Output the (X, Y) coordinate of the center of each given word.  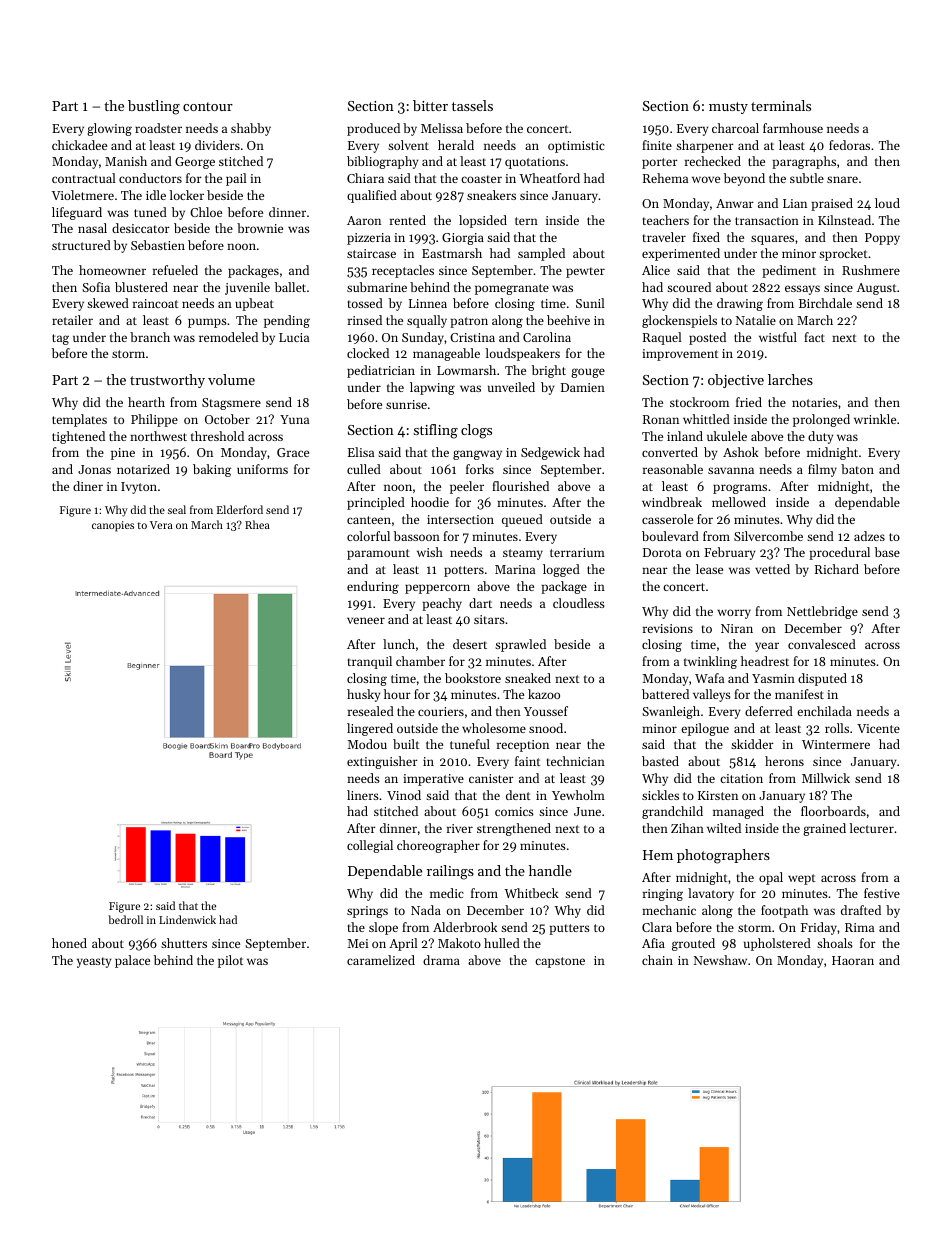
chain (657, 960)
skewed (108, 303)
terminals (781, 105)
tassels (472, 105)
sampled (541, 254)
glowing (109, 129)
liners (363, 795)
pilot (230, 961)
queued (522, 520)
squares (772, 240)
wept (801, 879)
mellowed (739, 502)
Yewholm (578, 795)
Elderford (240, 509)
